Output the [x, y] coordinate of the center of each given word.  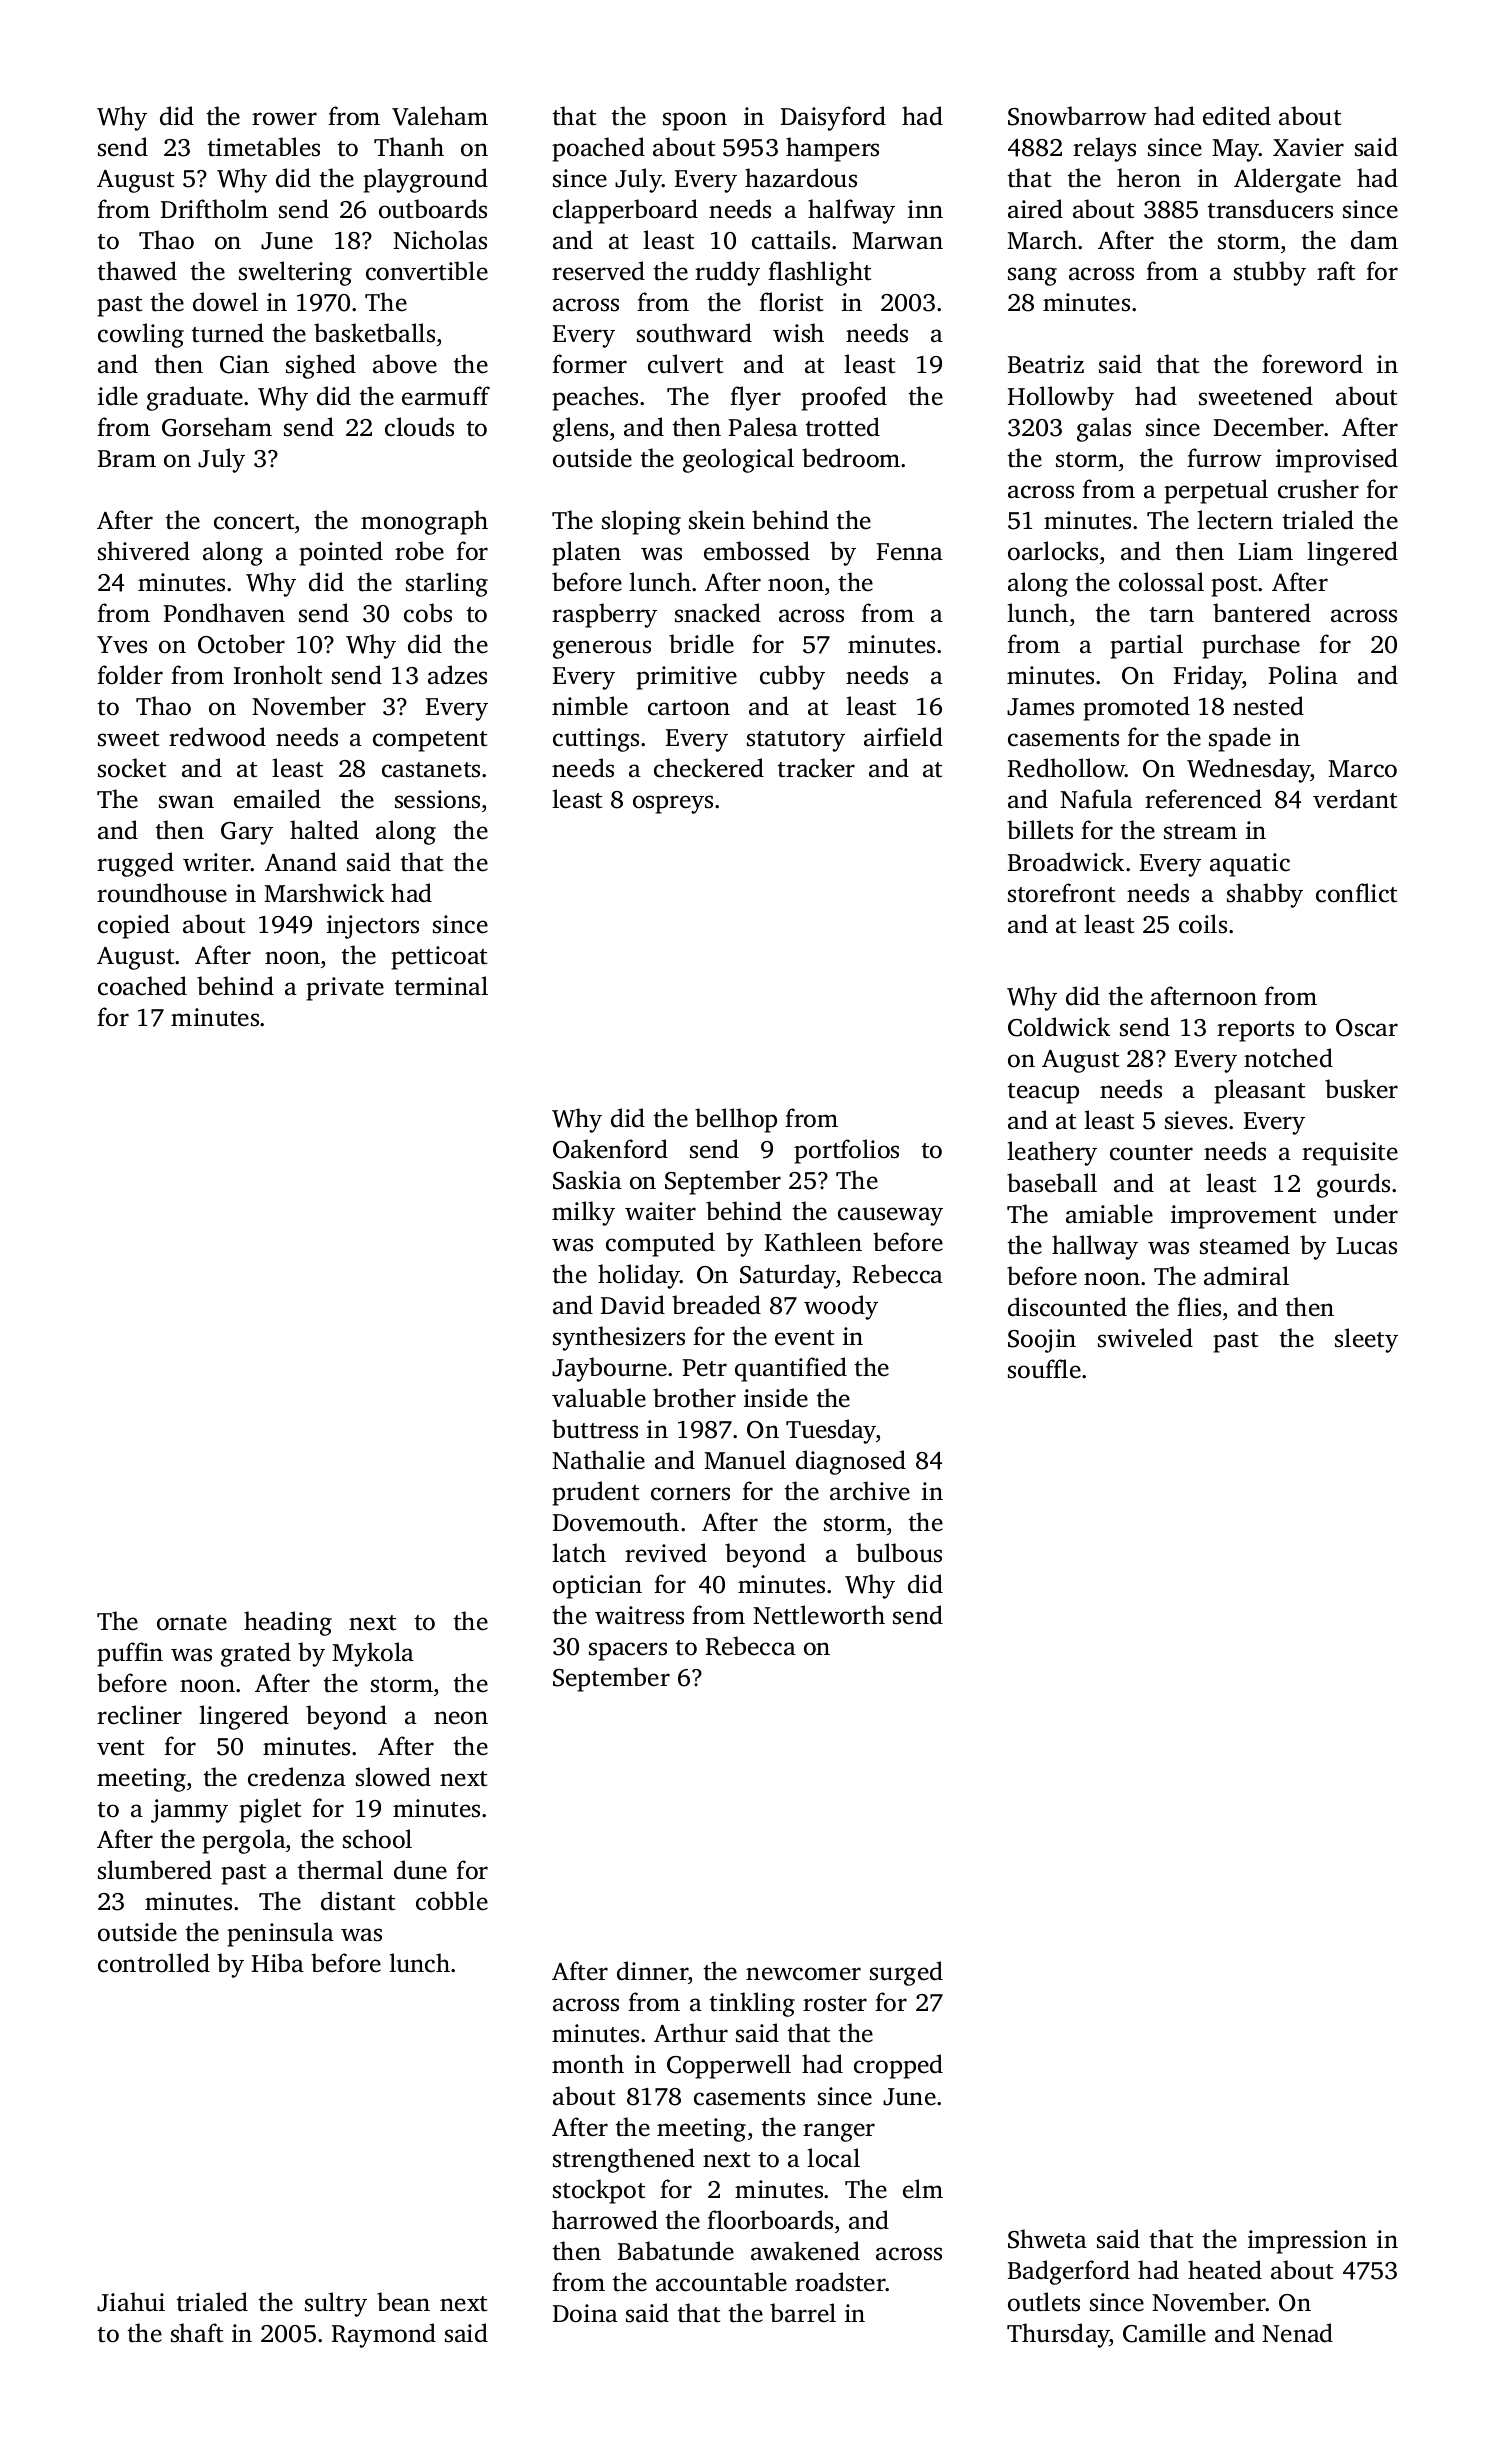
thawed [137, 271]
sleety [1366, 1340]
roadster [840, 2282]
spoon [695, 121]
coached [142, 986]
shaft [197, 2333]
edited [1237, 116]
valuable [599, 1398]
